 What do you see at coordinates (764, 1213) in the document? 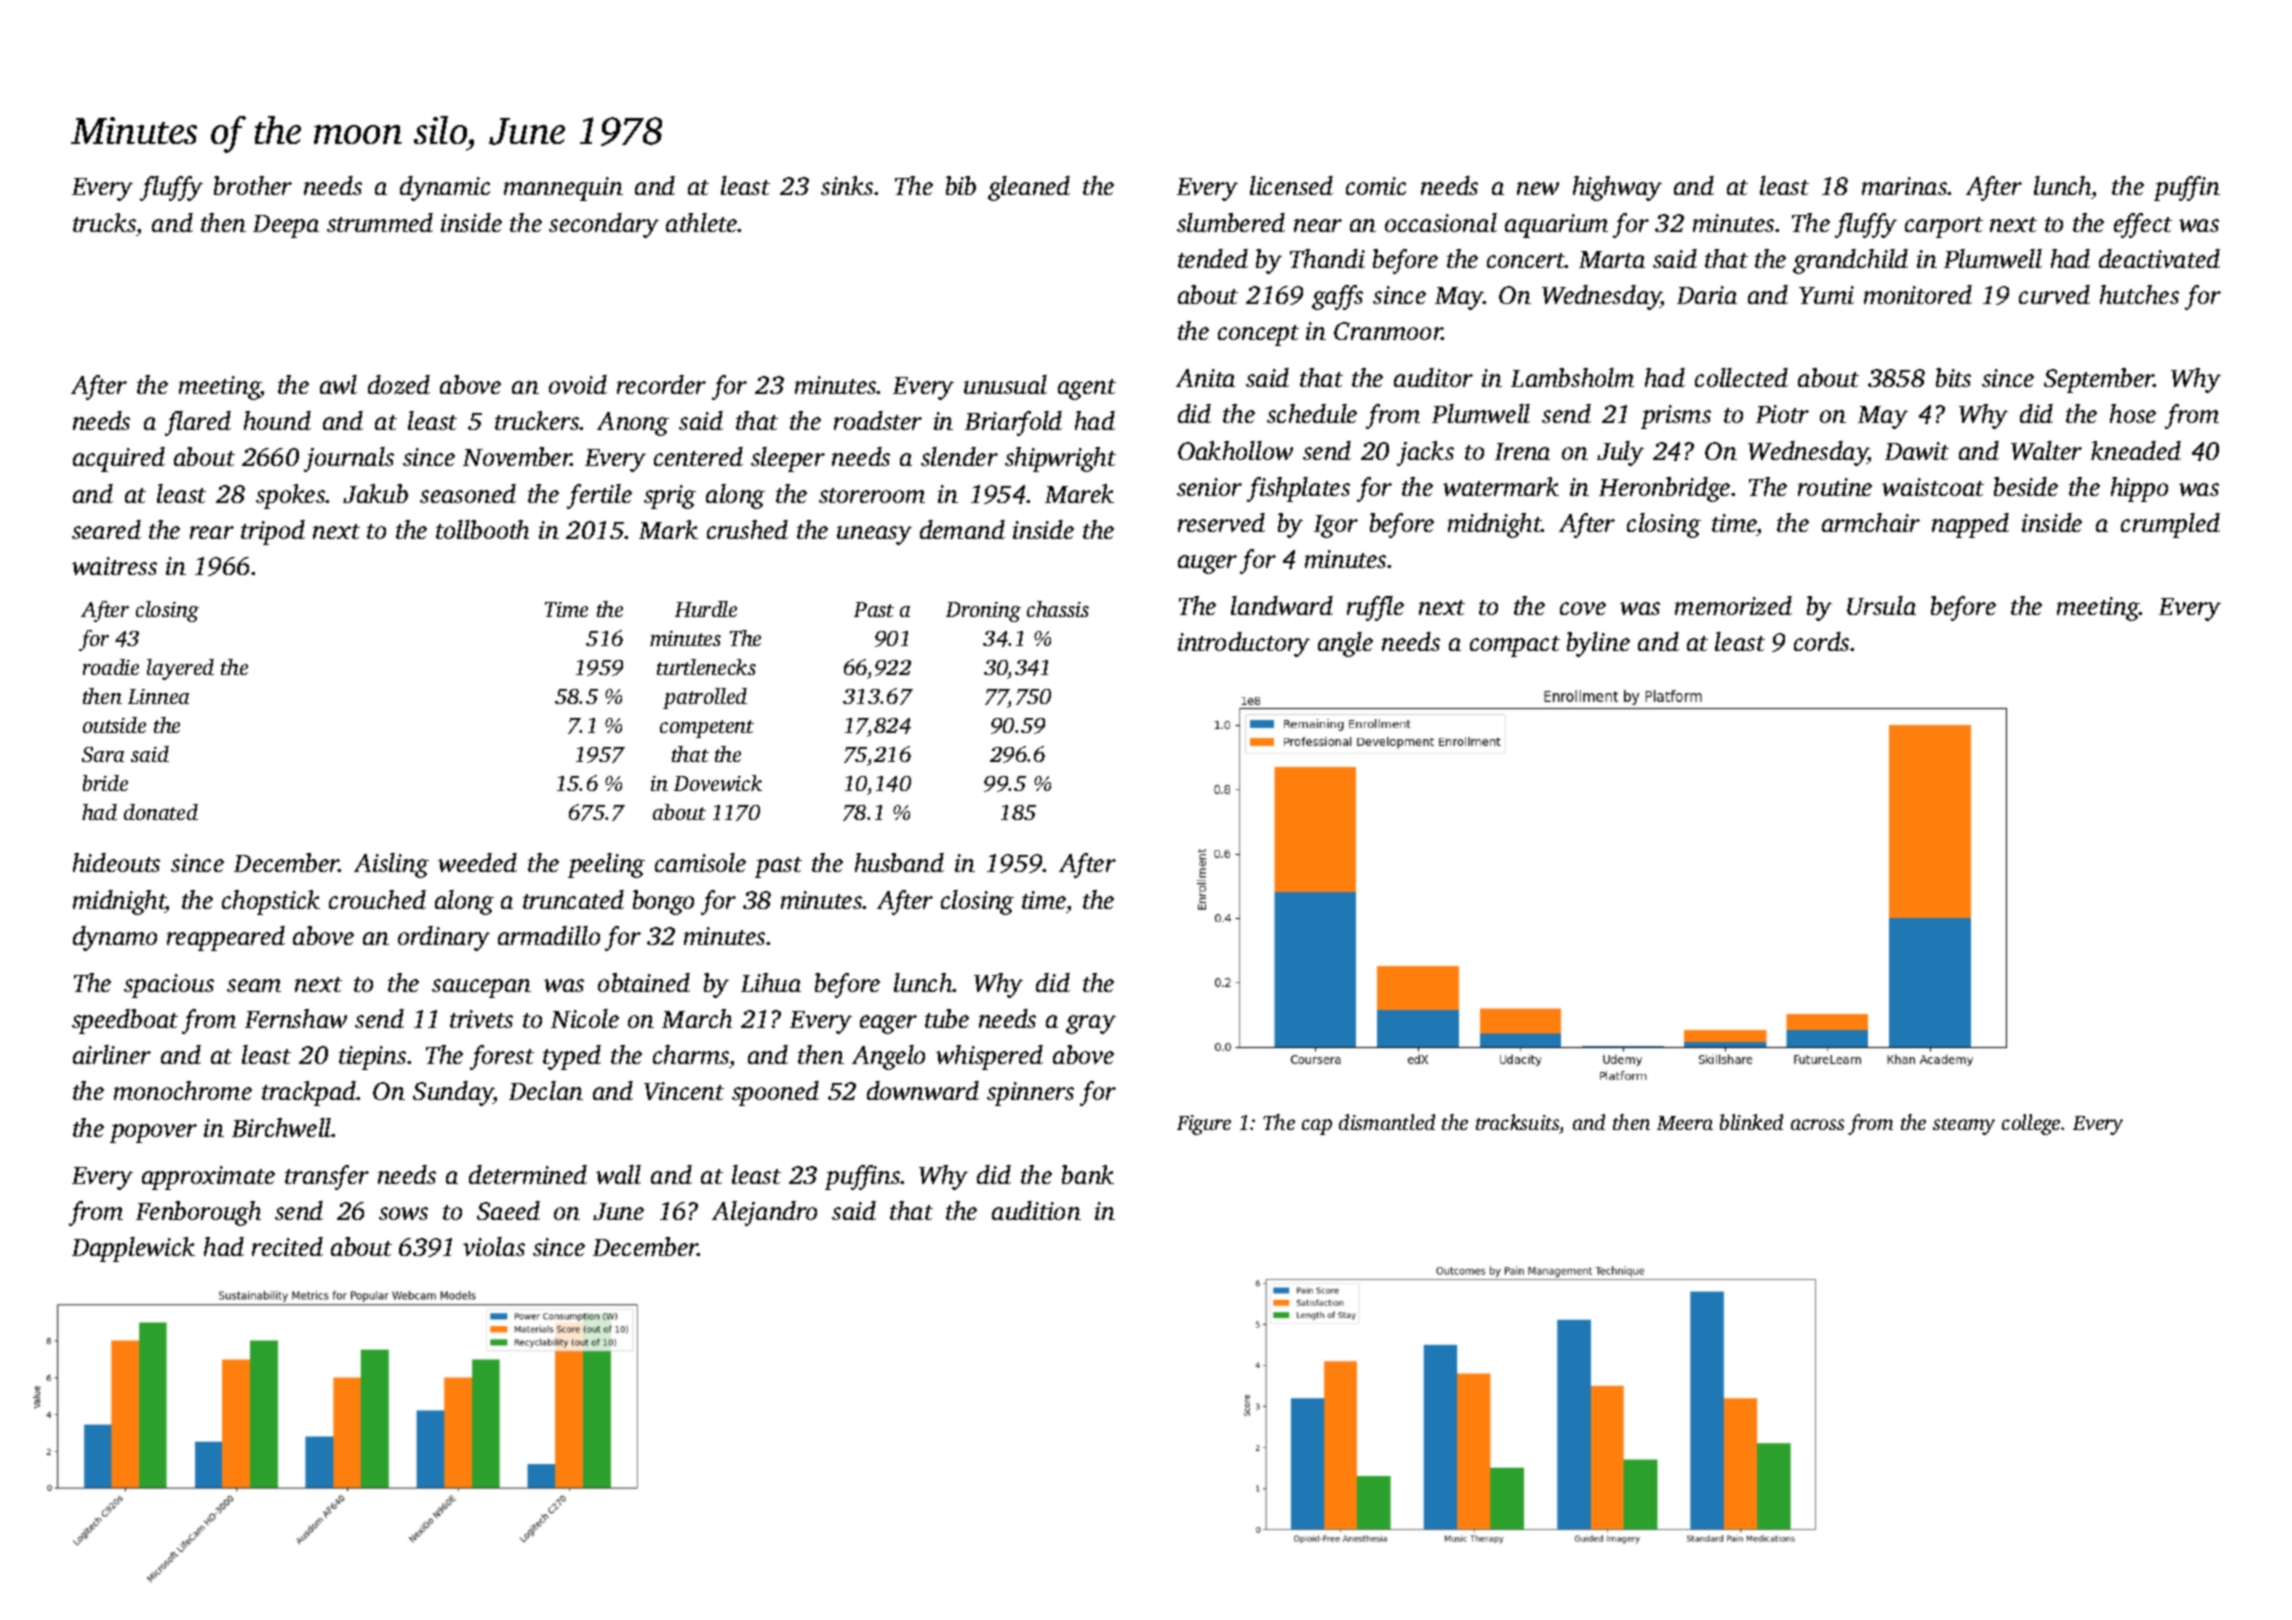
I see `Alejandro` at bounding box center [764, 1213].
